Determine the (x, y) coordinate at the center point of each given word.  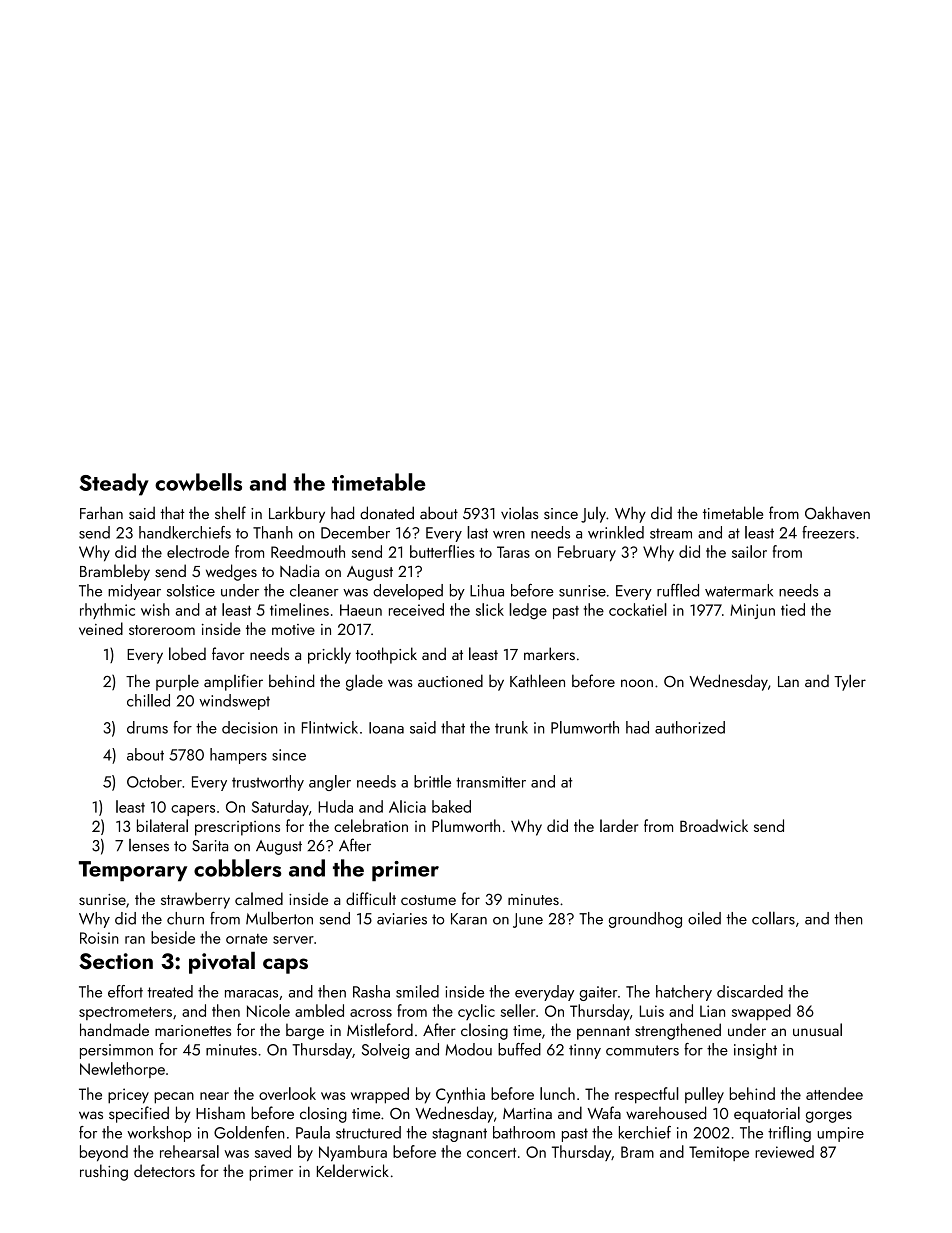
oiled (704, 918)
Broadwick (714, 825)
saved (273, 1151)
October (154, 781)
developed (408, 592)
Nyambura (353, 1153)
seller (518, 1010)
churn (185, 918)
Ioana (386, 728)
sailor (749, 551)
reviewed (784, 1151)
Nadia (299, 570)
